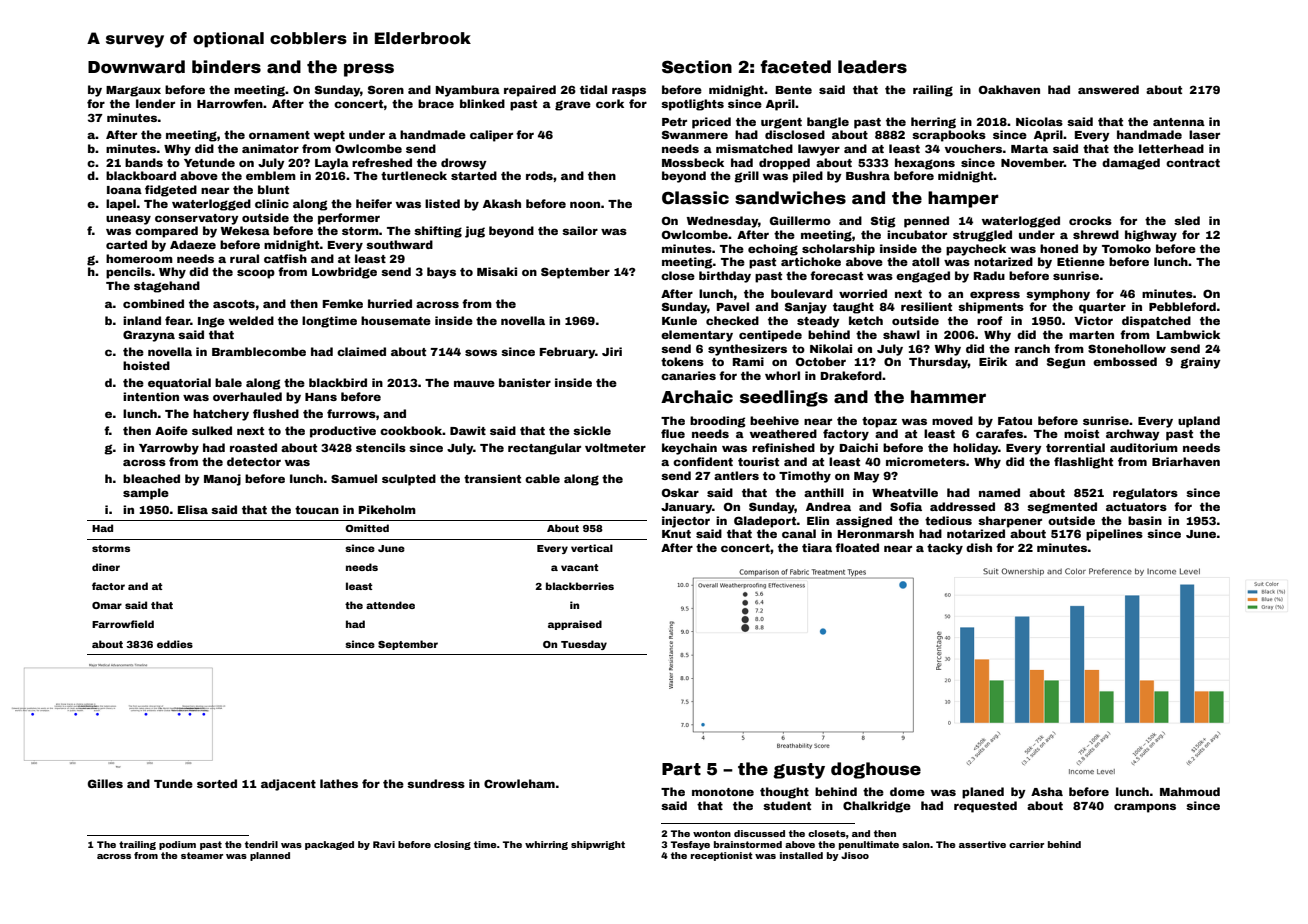 The height and width of the image is (924, 1308). Describe the element at coordinates (149, 336) in the image. I see `Grazyna` at that location.
